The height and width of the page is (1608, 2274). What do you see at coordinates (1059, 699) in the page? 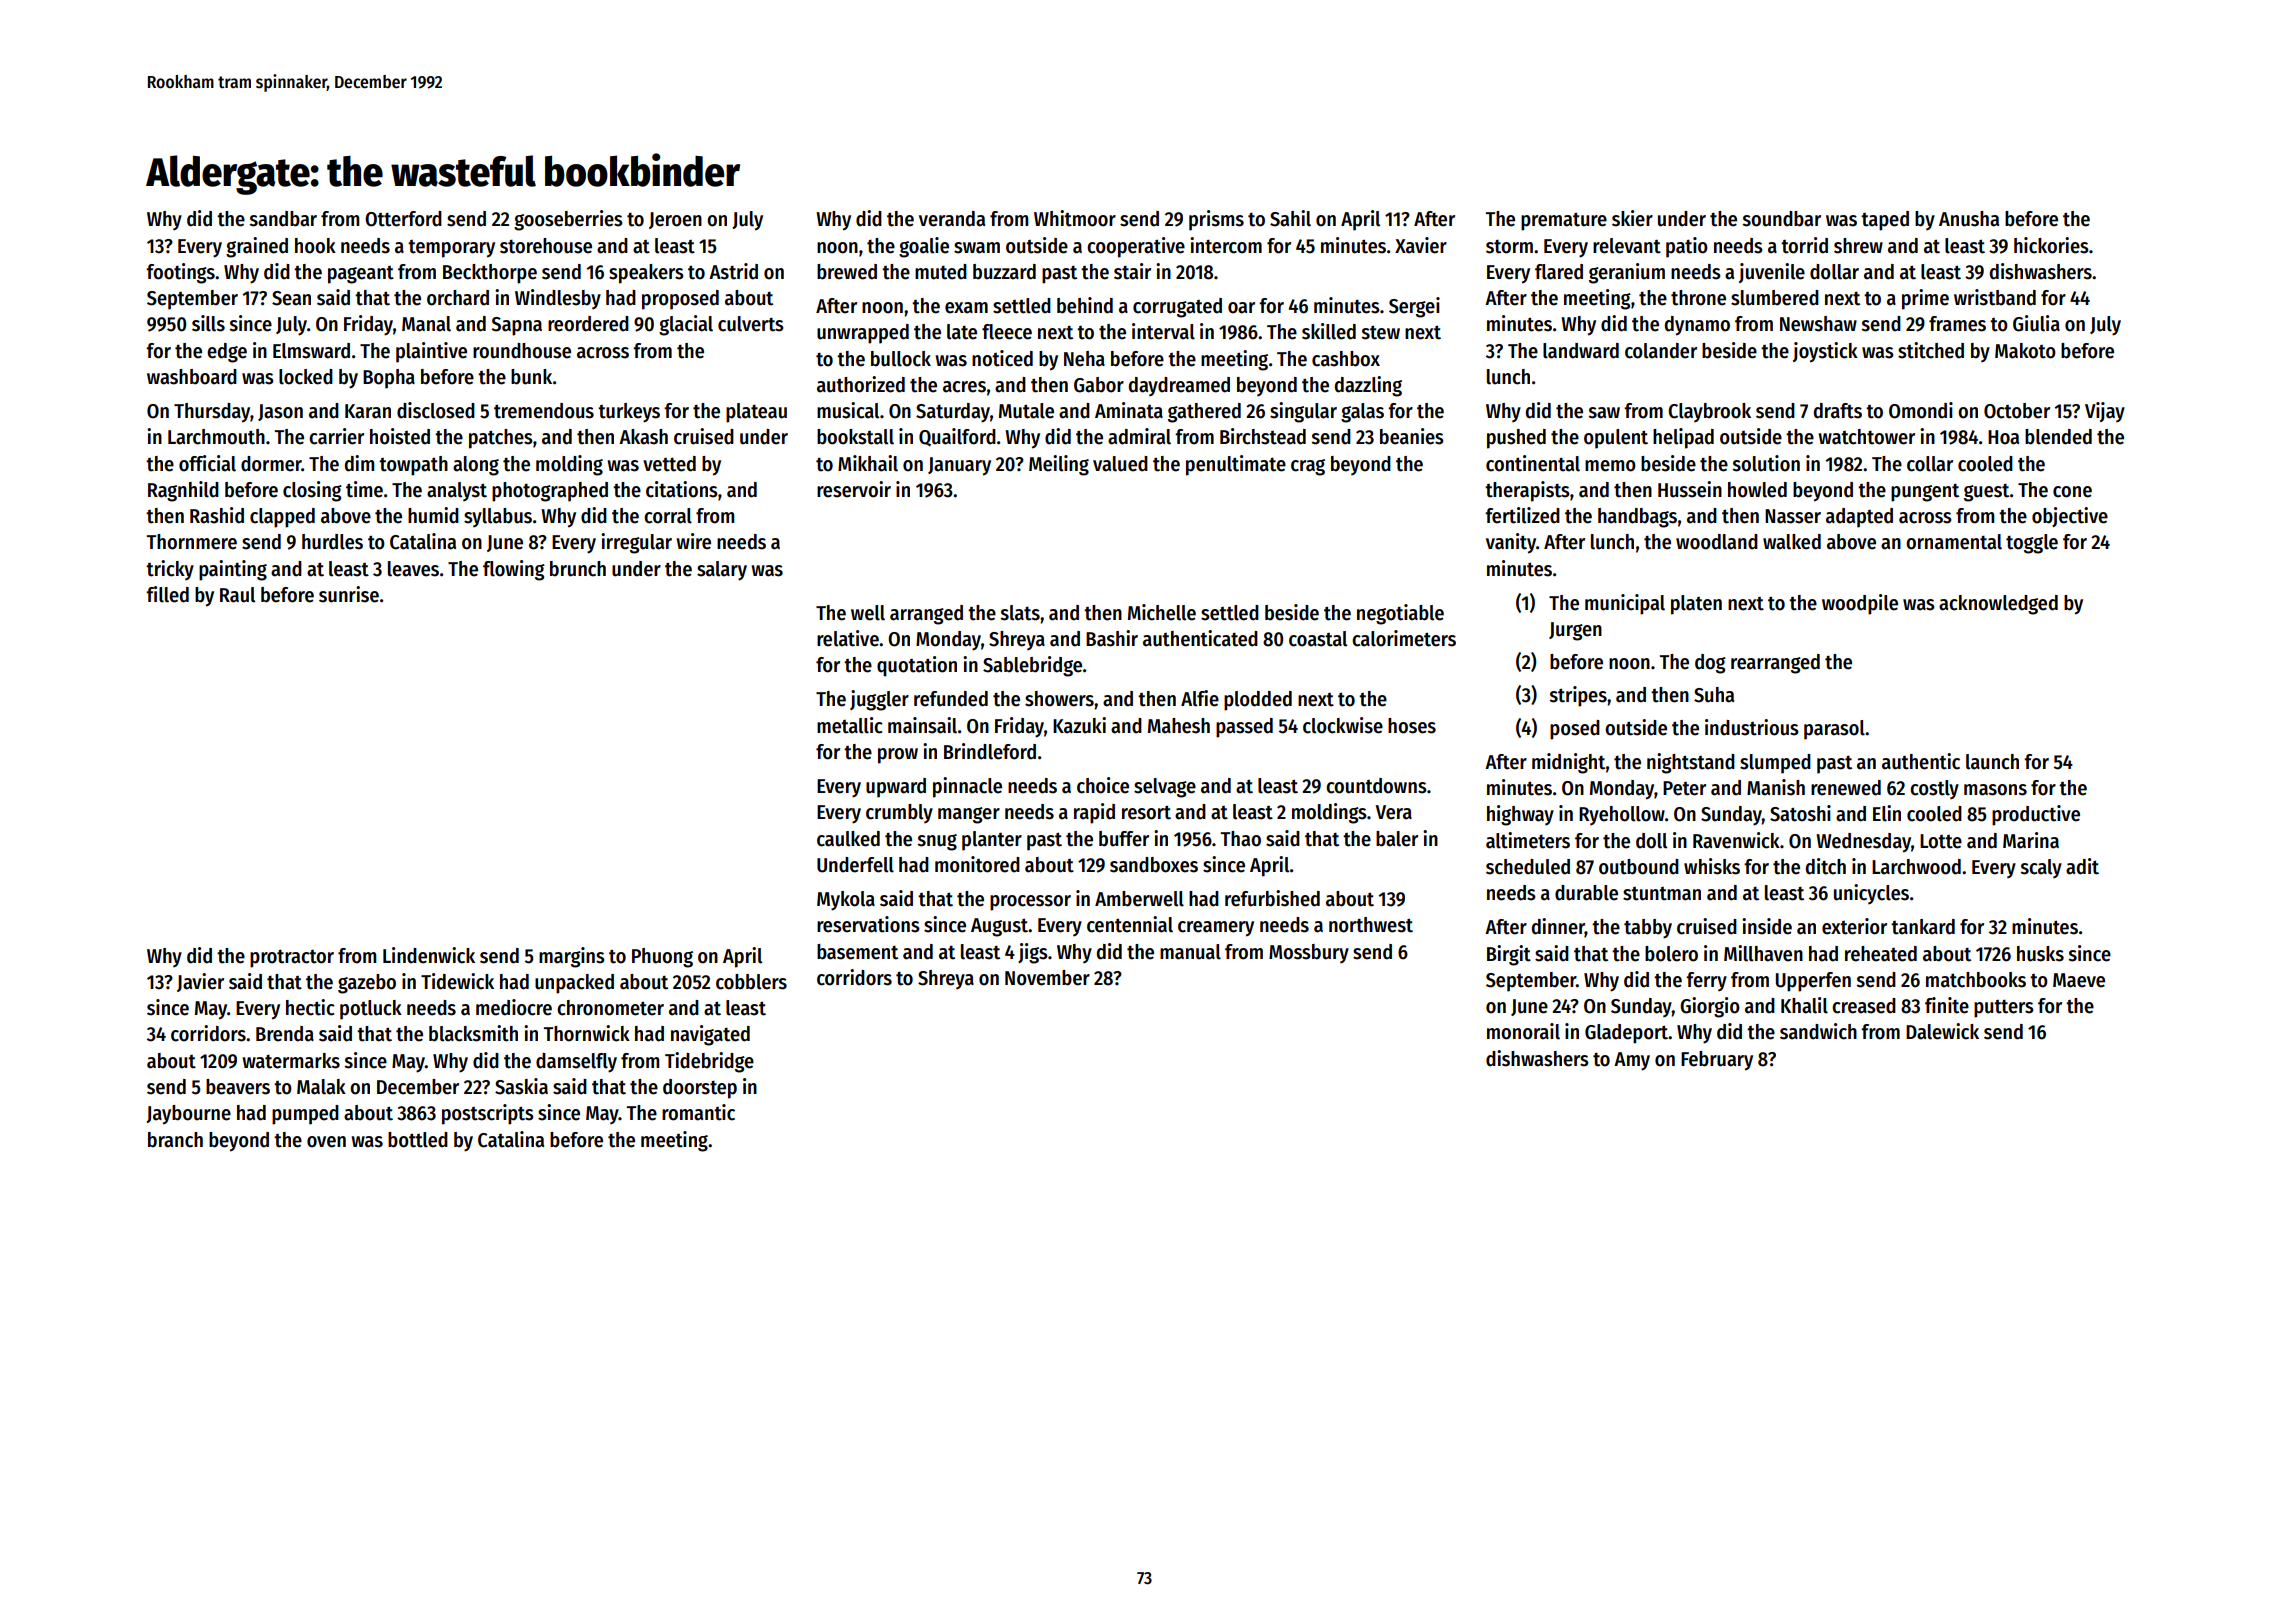
I see `showers` at bounding box center [1059, 699].
